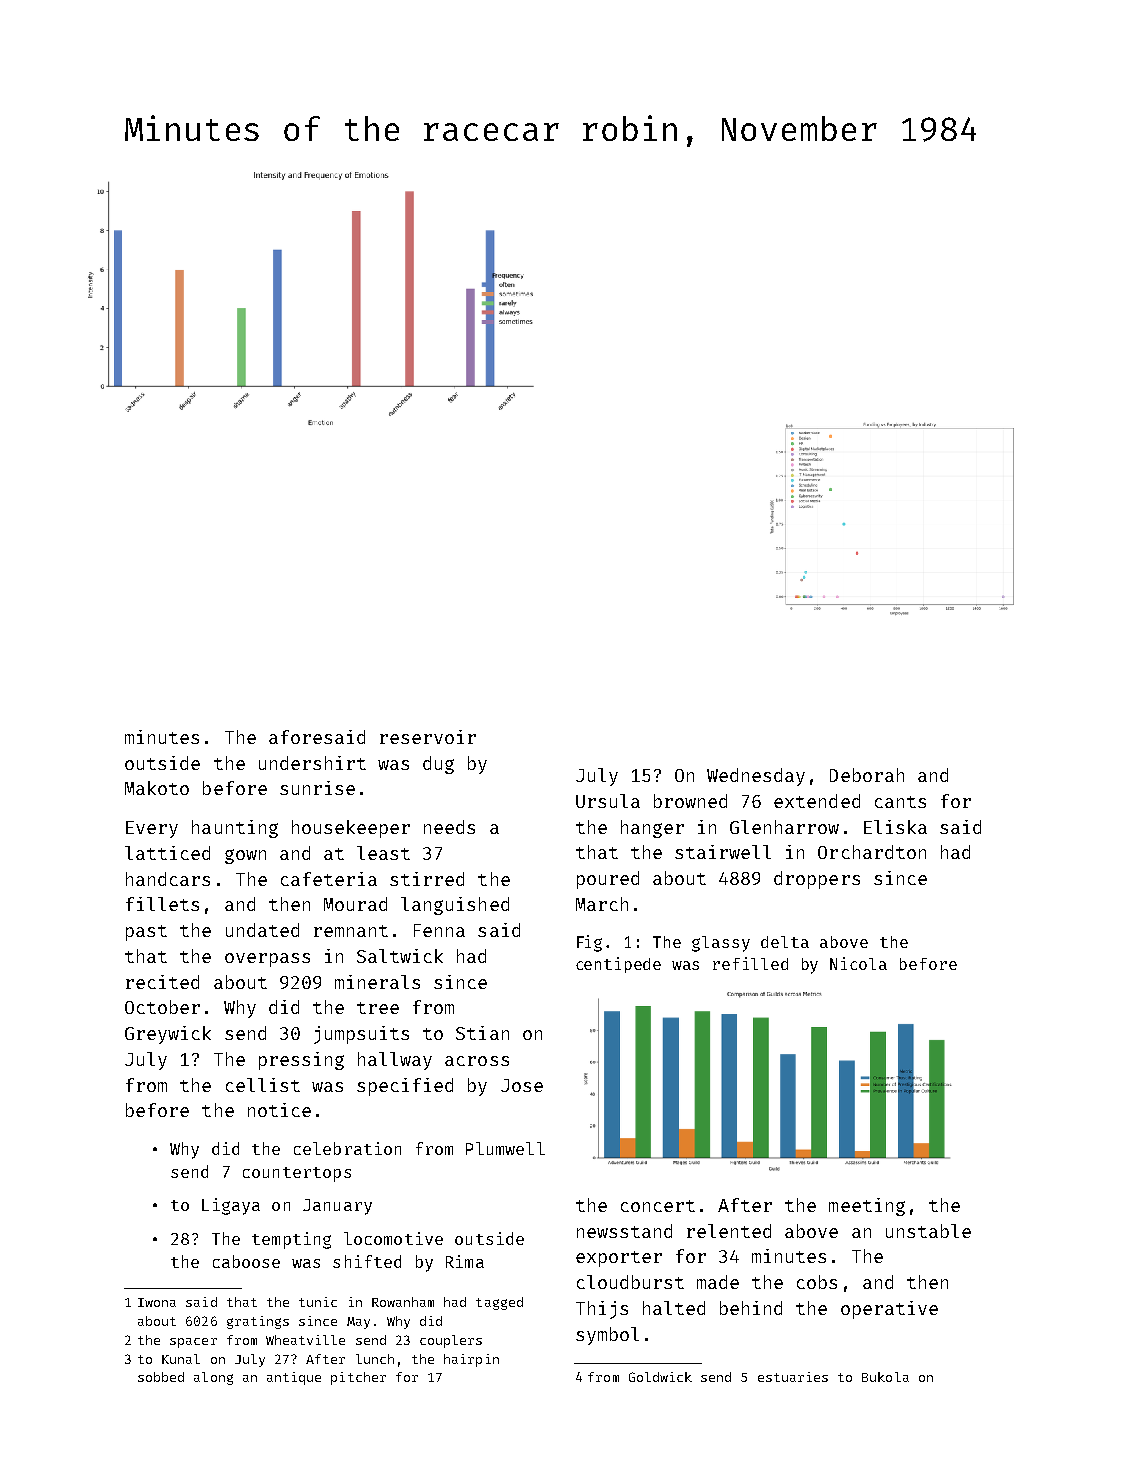 This screenshot has height=1457, width=1126. Describe the element at coordinates (263, 1085) in the screenshot. I see `cellist` at that location.
